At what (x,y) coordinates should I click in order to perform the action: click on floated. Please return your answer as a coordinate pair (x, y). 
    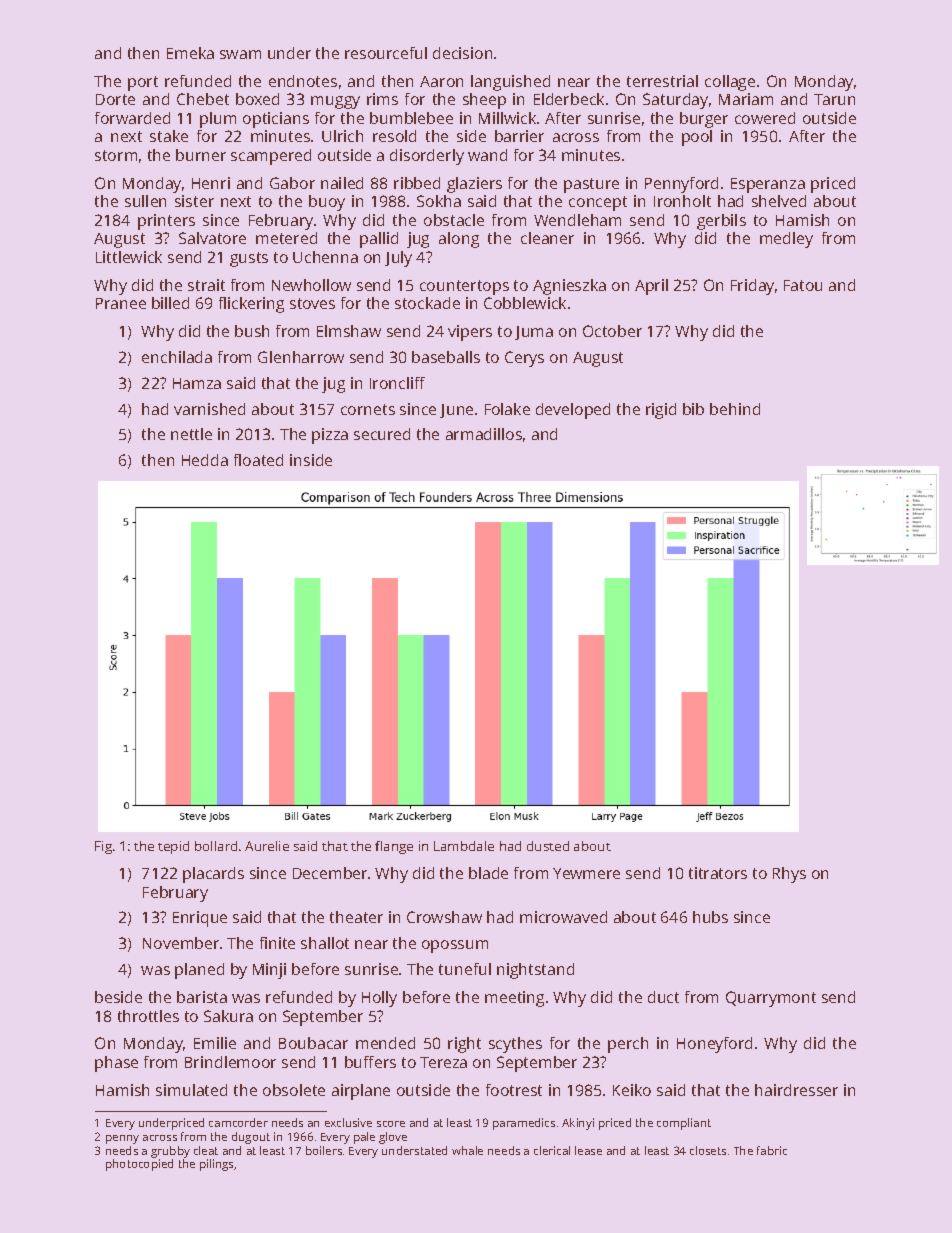
    Looking at the image, I should click on (258, 460).
